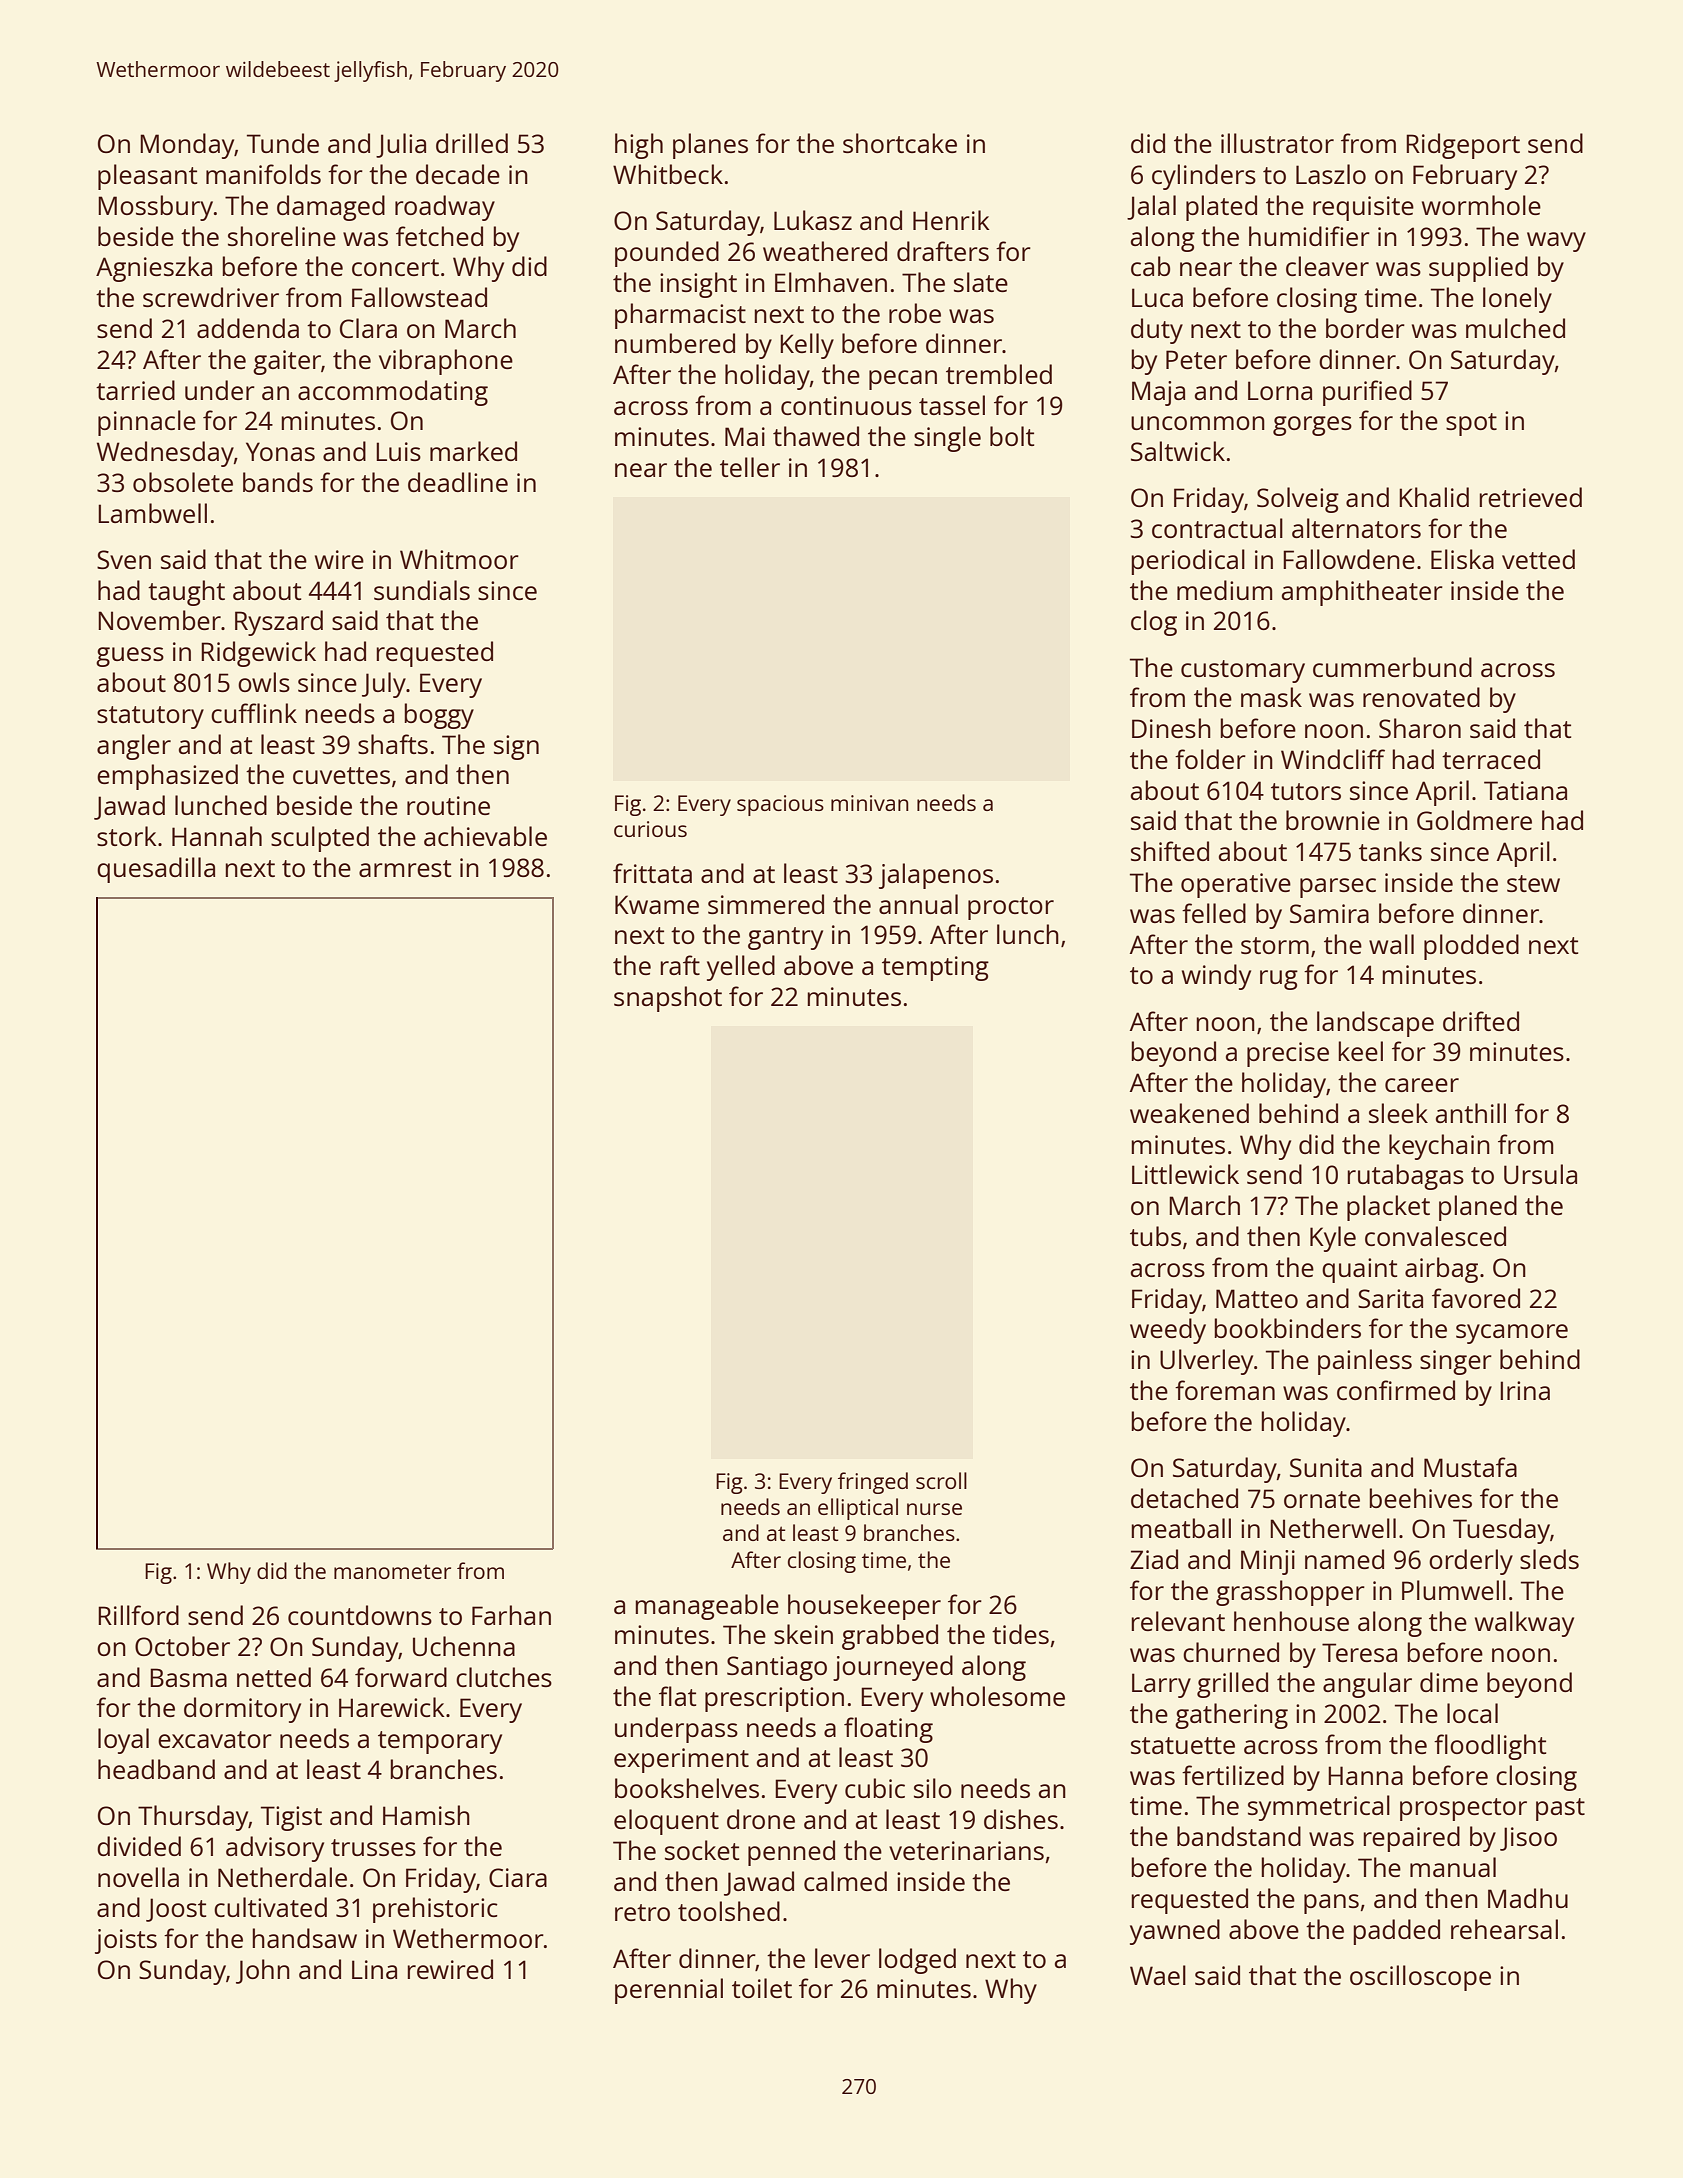  I want to click on brownie, so click(1333, 820).
